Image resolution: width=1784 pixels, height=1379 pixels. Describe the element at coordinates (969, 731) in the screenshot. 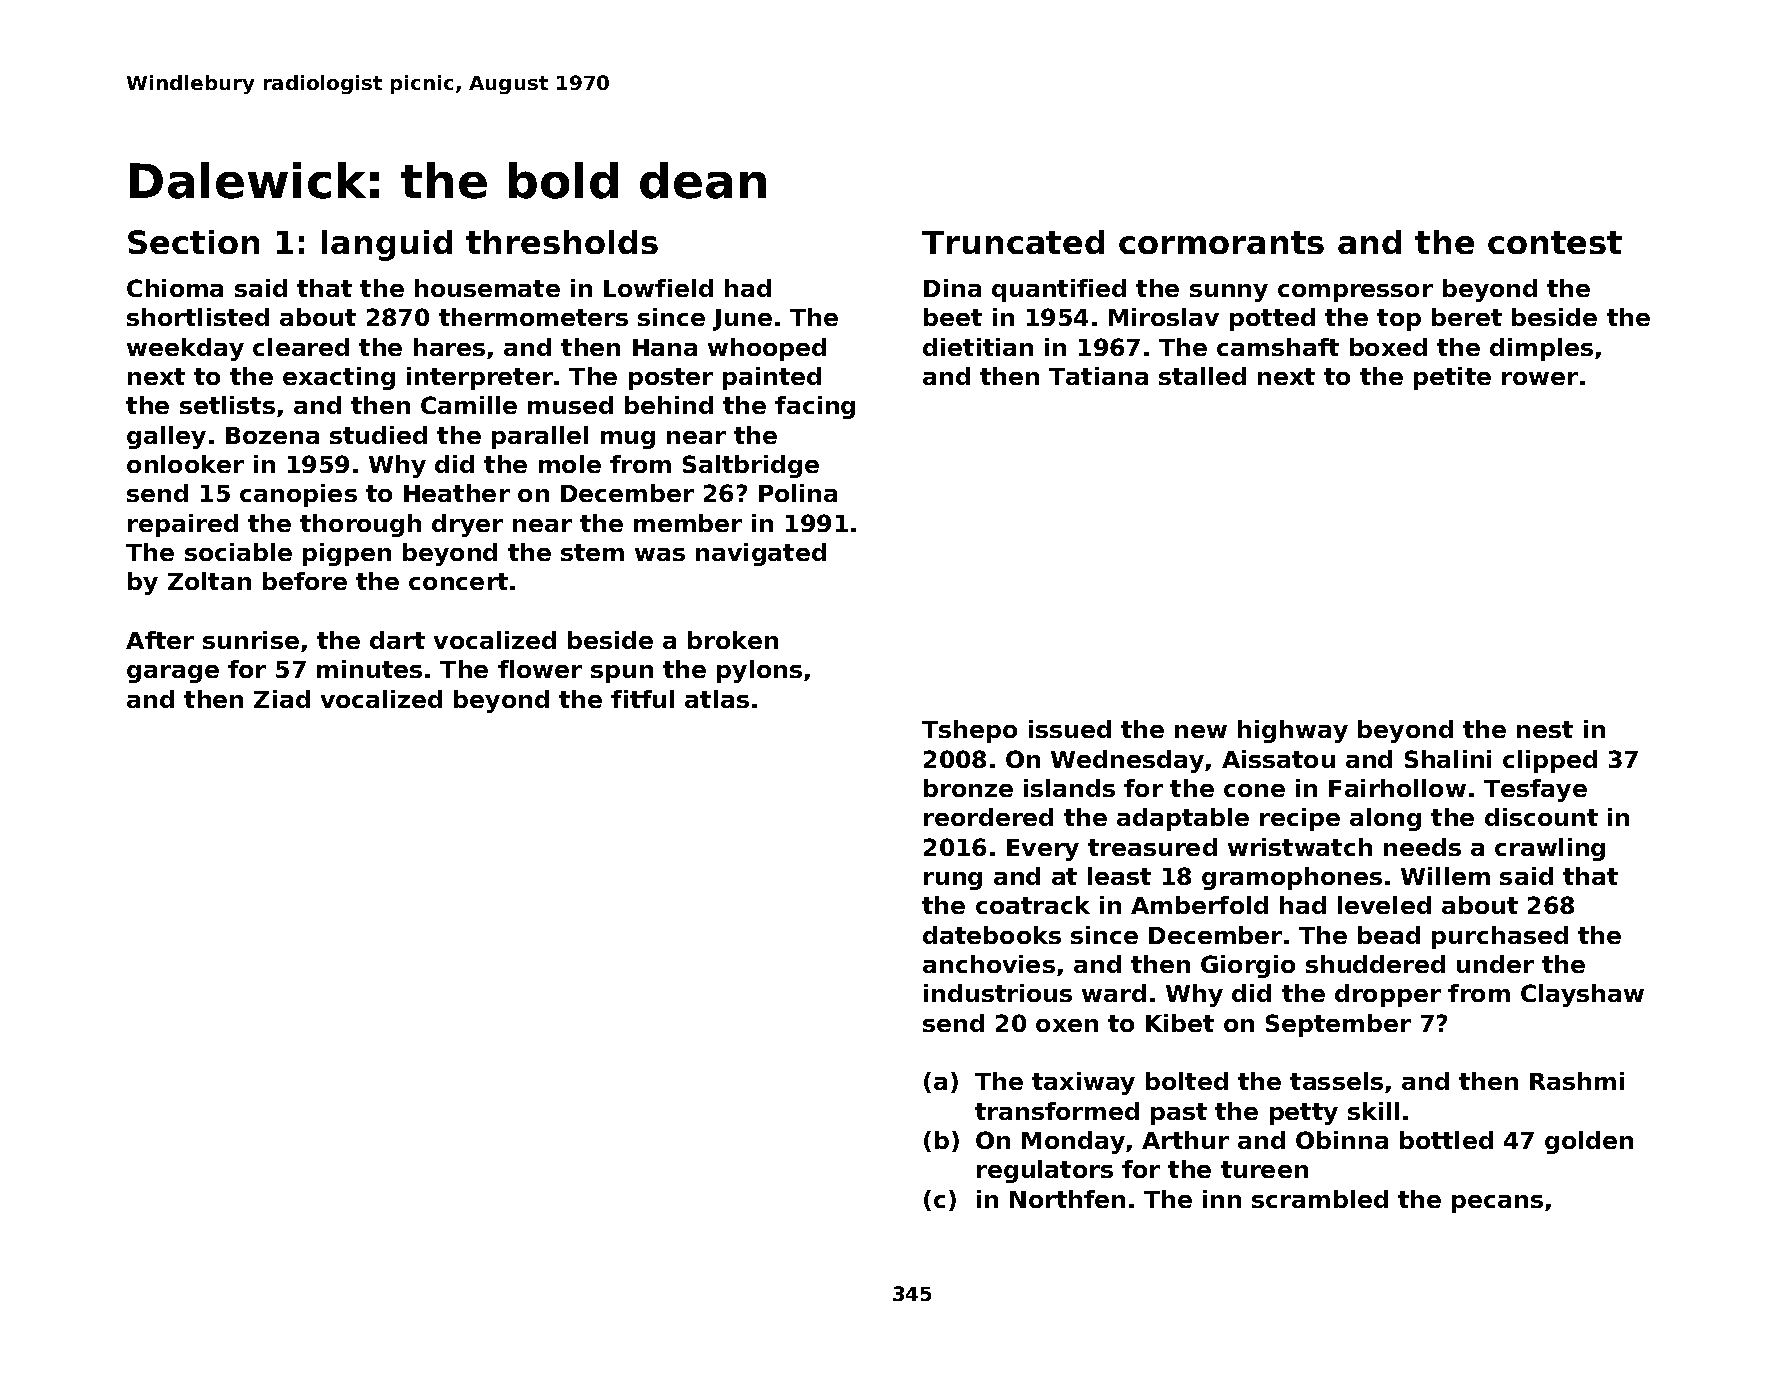

I see `Tshepo` at that location.
